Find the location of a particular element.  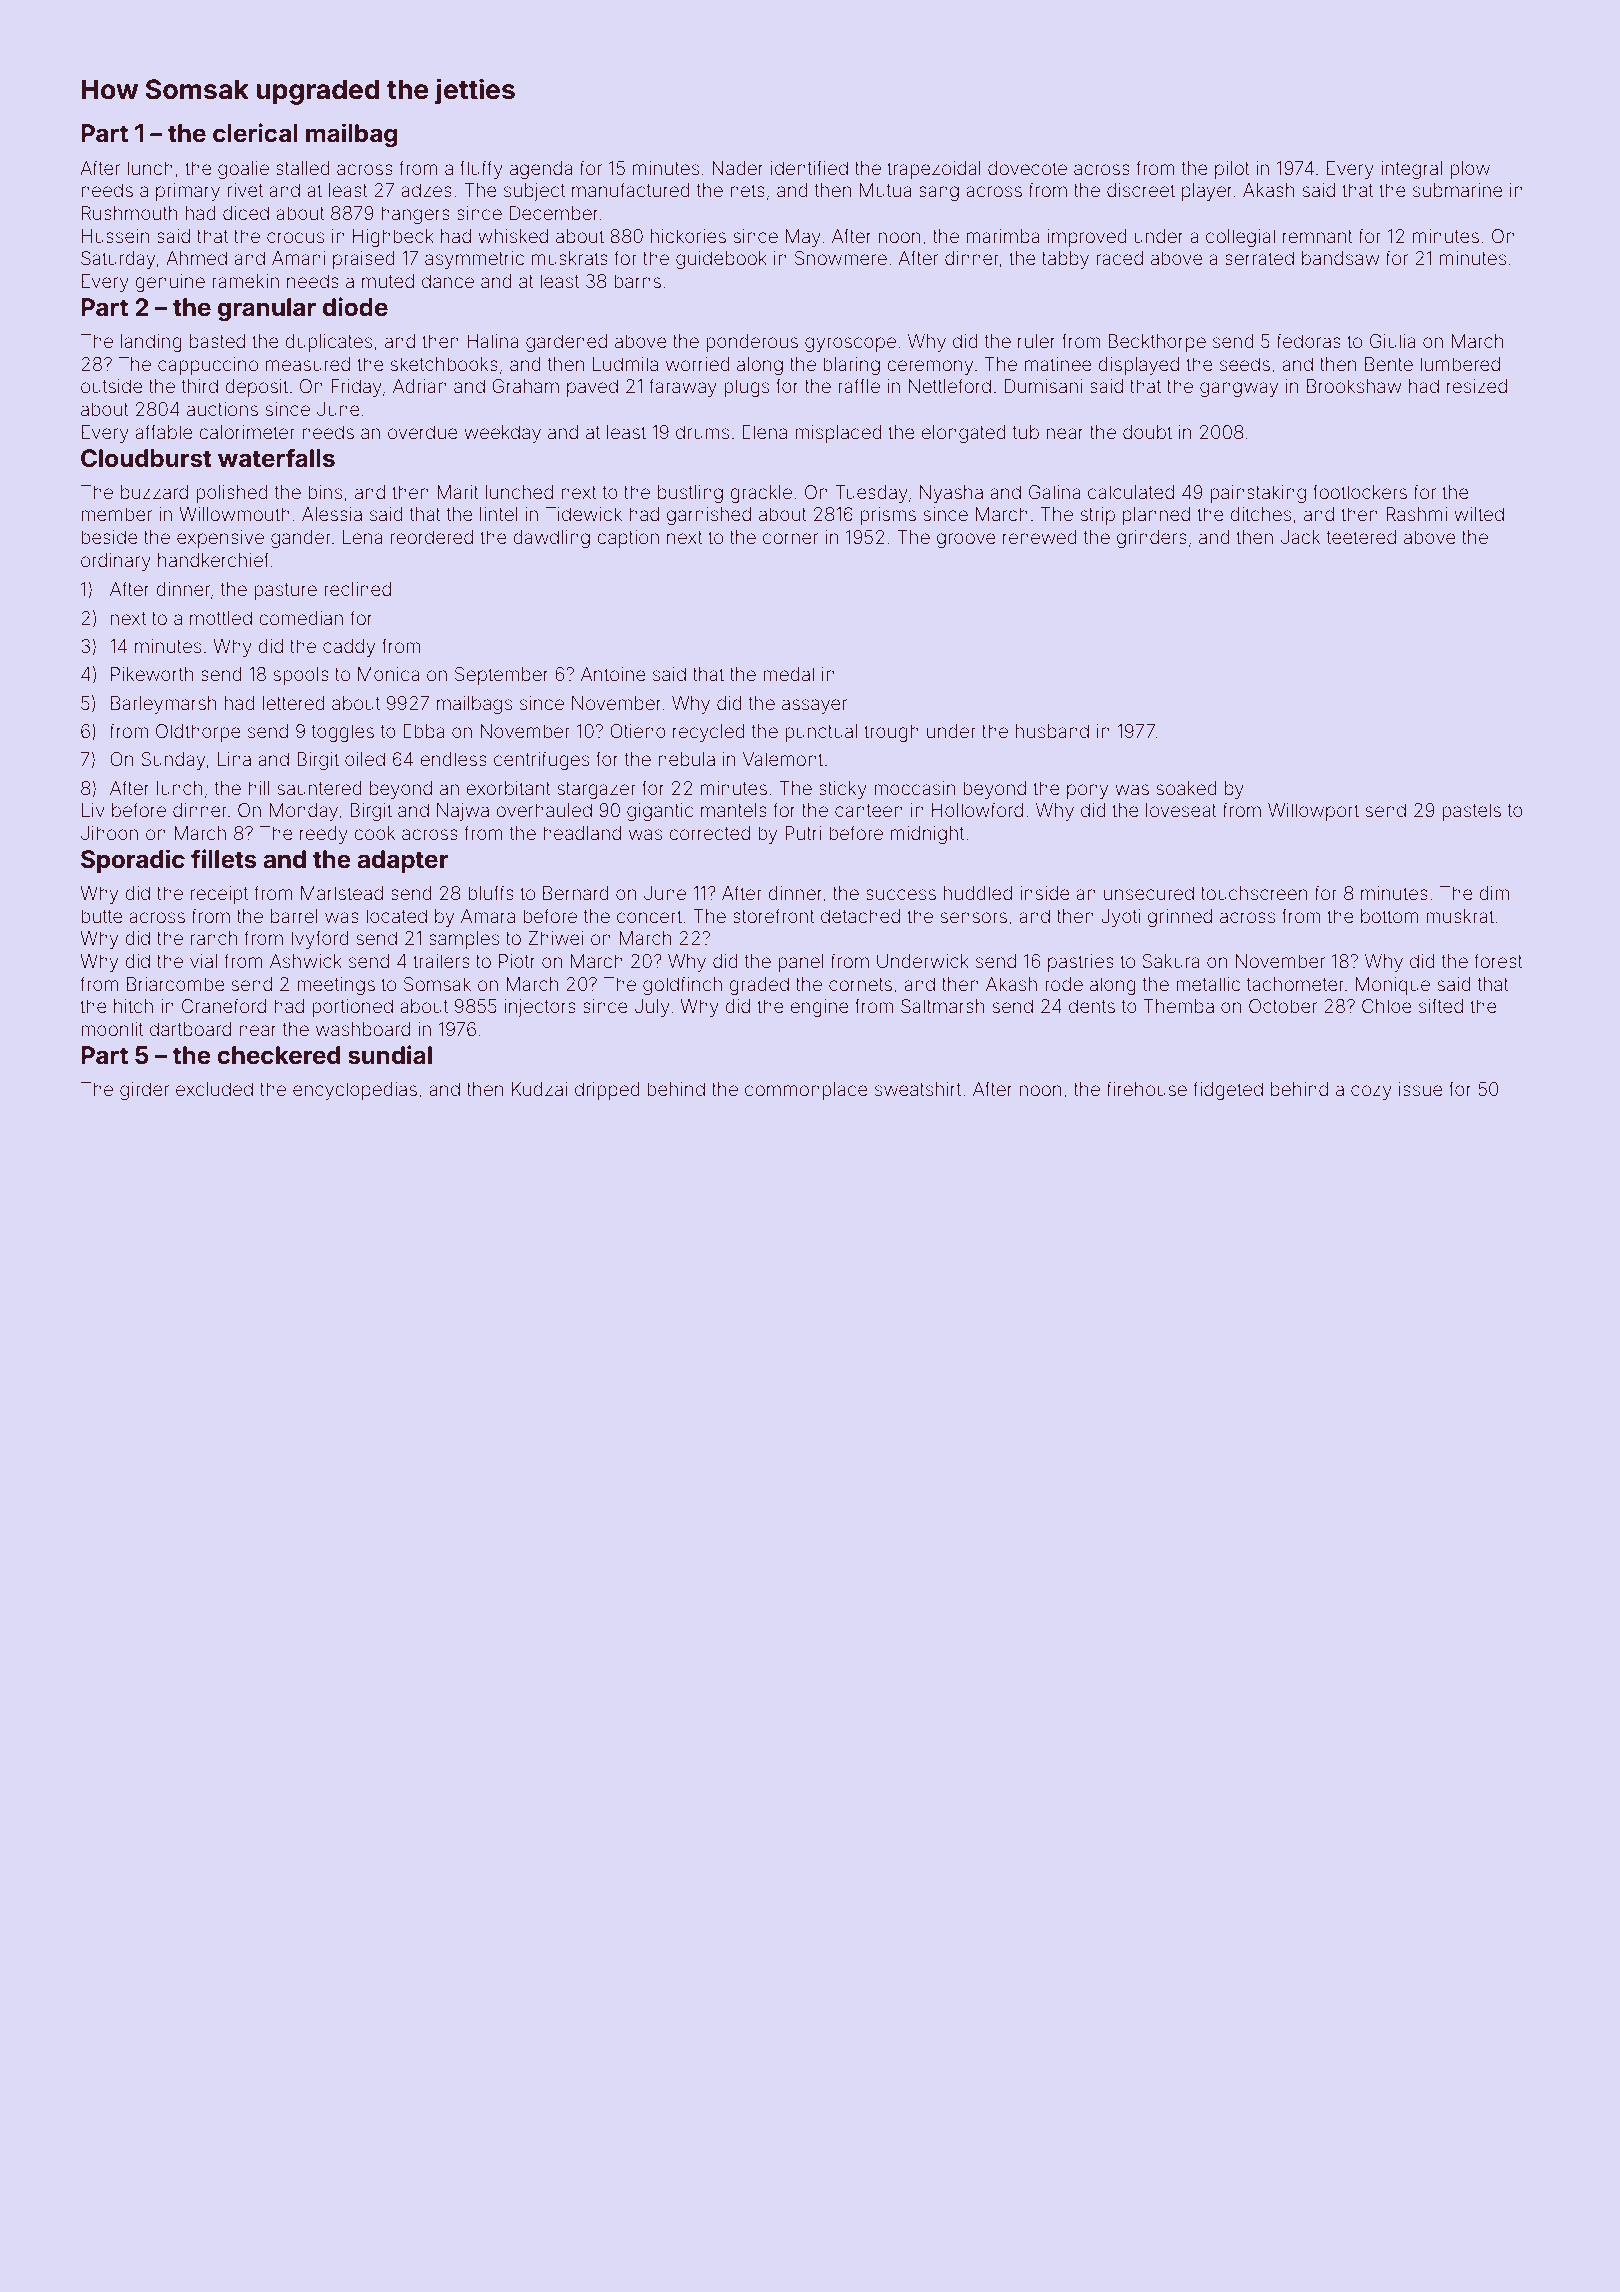

toggles is located at coordinates (342, 733).
